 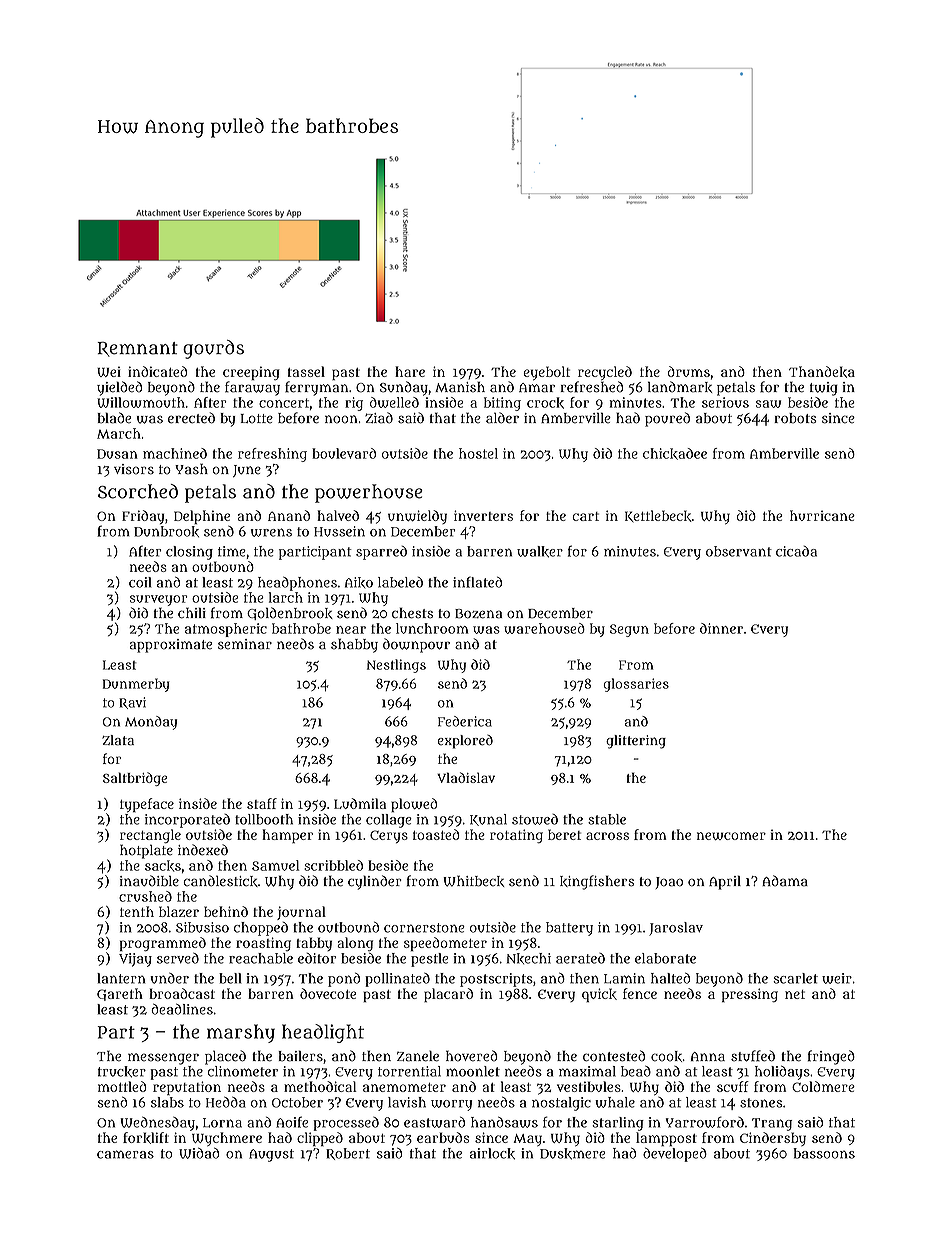 I want to click on Aoife, so click(x=292, y=1122).
